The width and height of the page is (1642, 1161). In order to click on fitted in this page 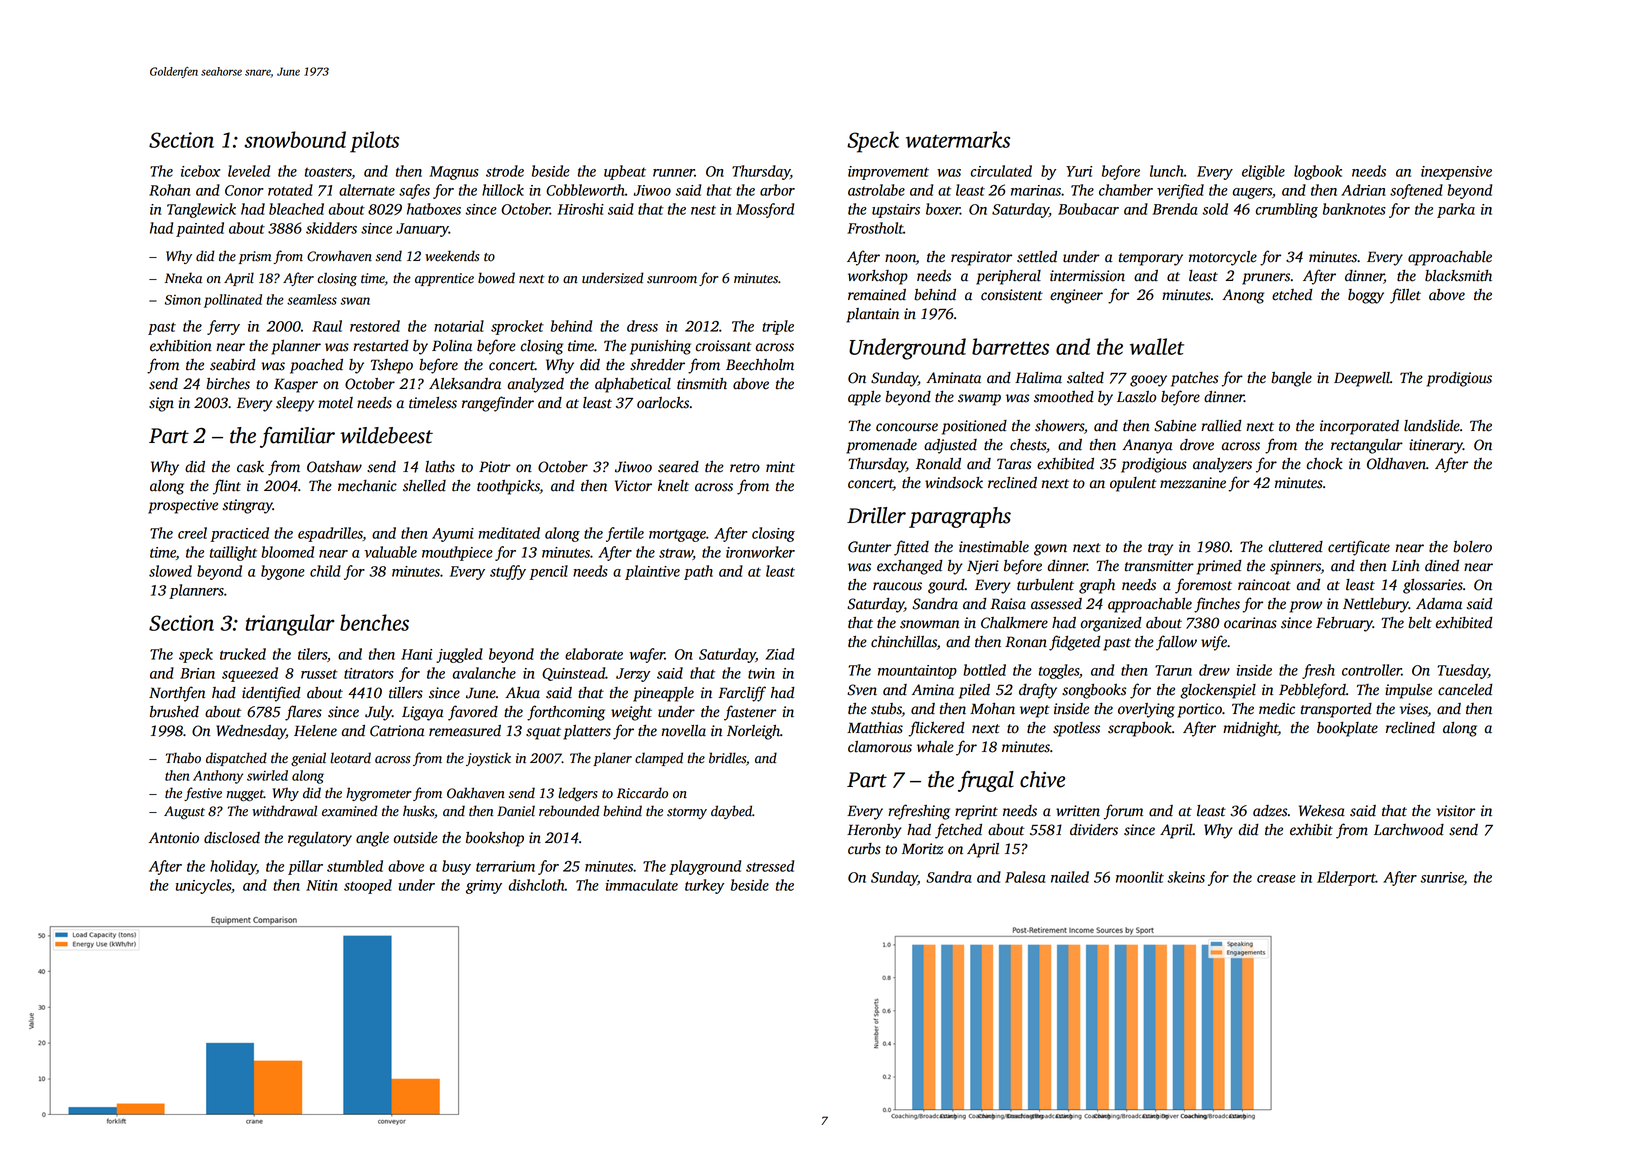, I will do `click(911, 548)`.
